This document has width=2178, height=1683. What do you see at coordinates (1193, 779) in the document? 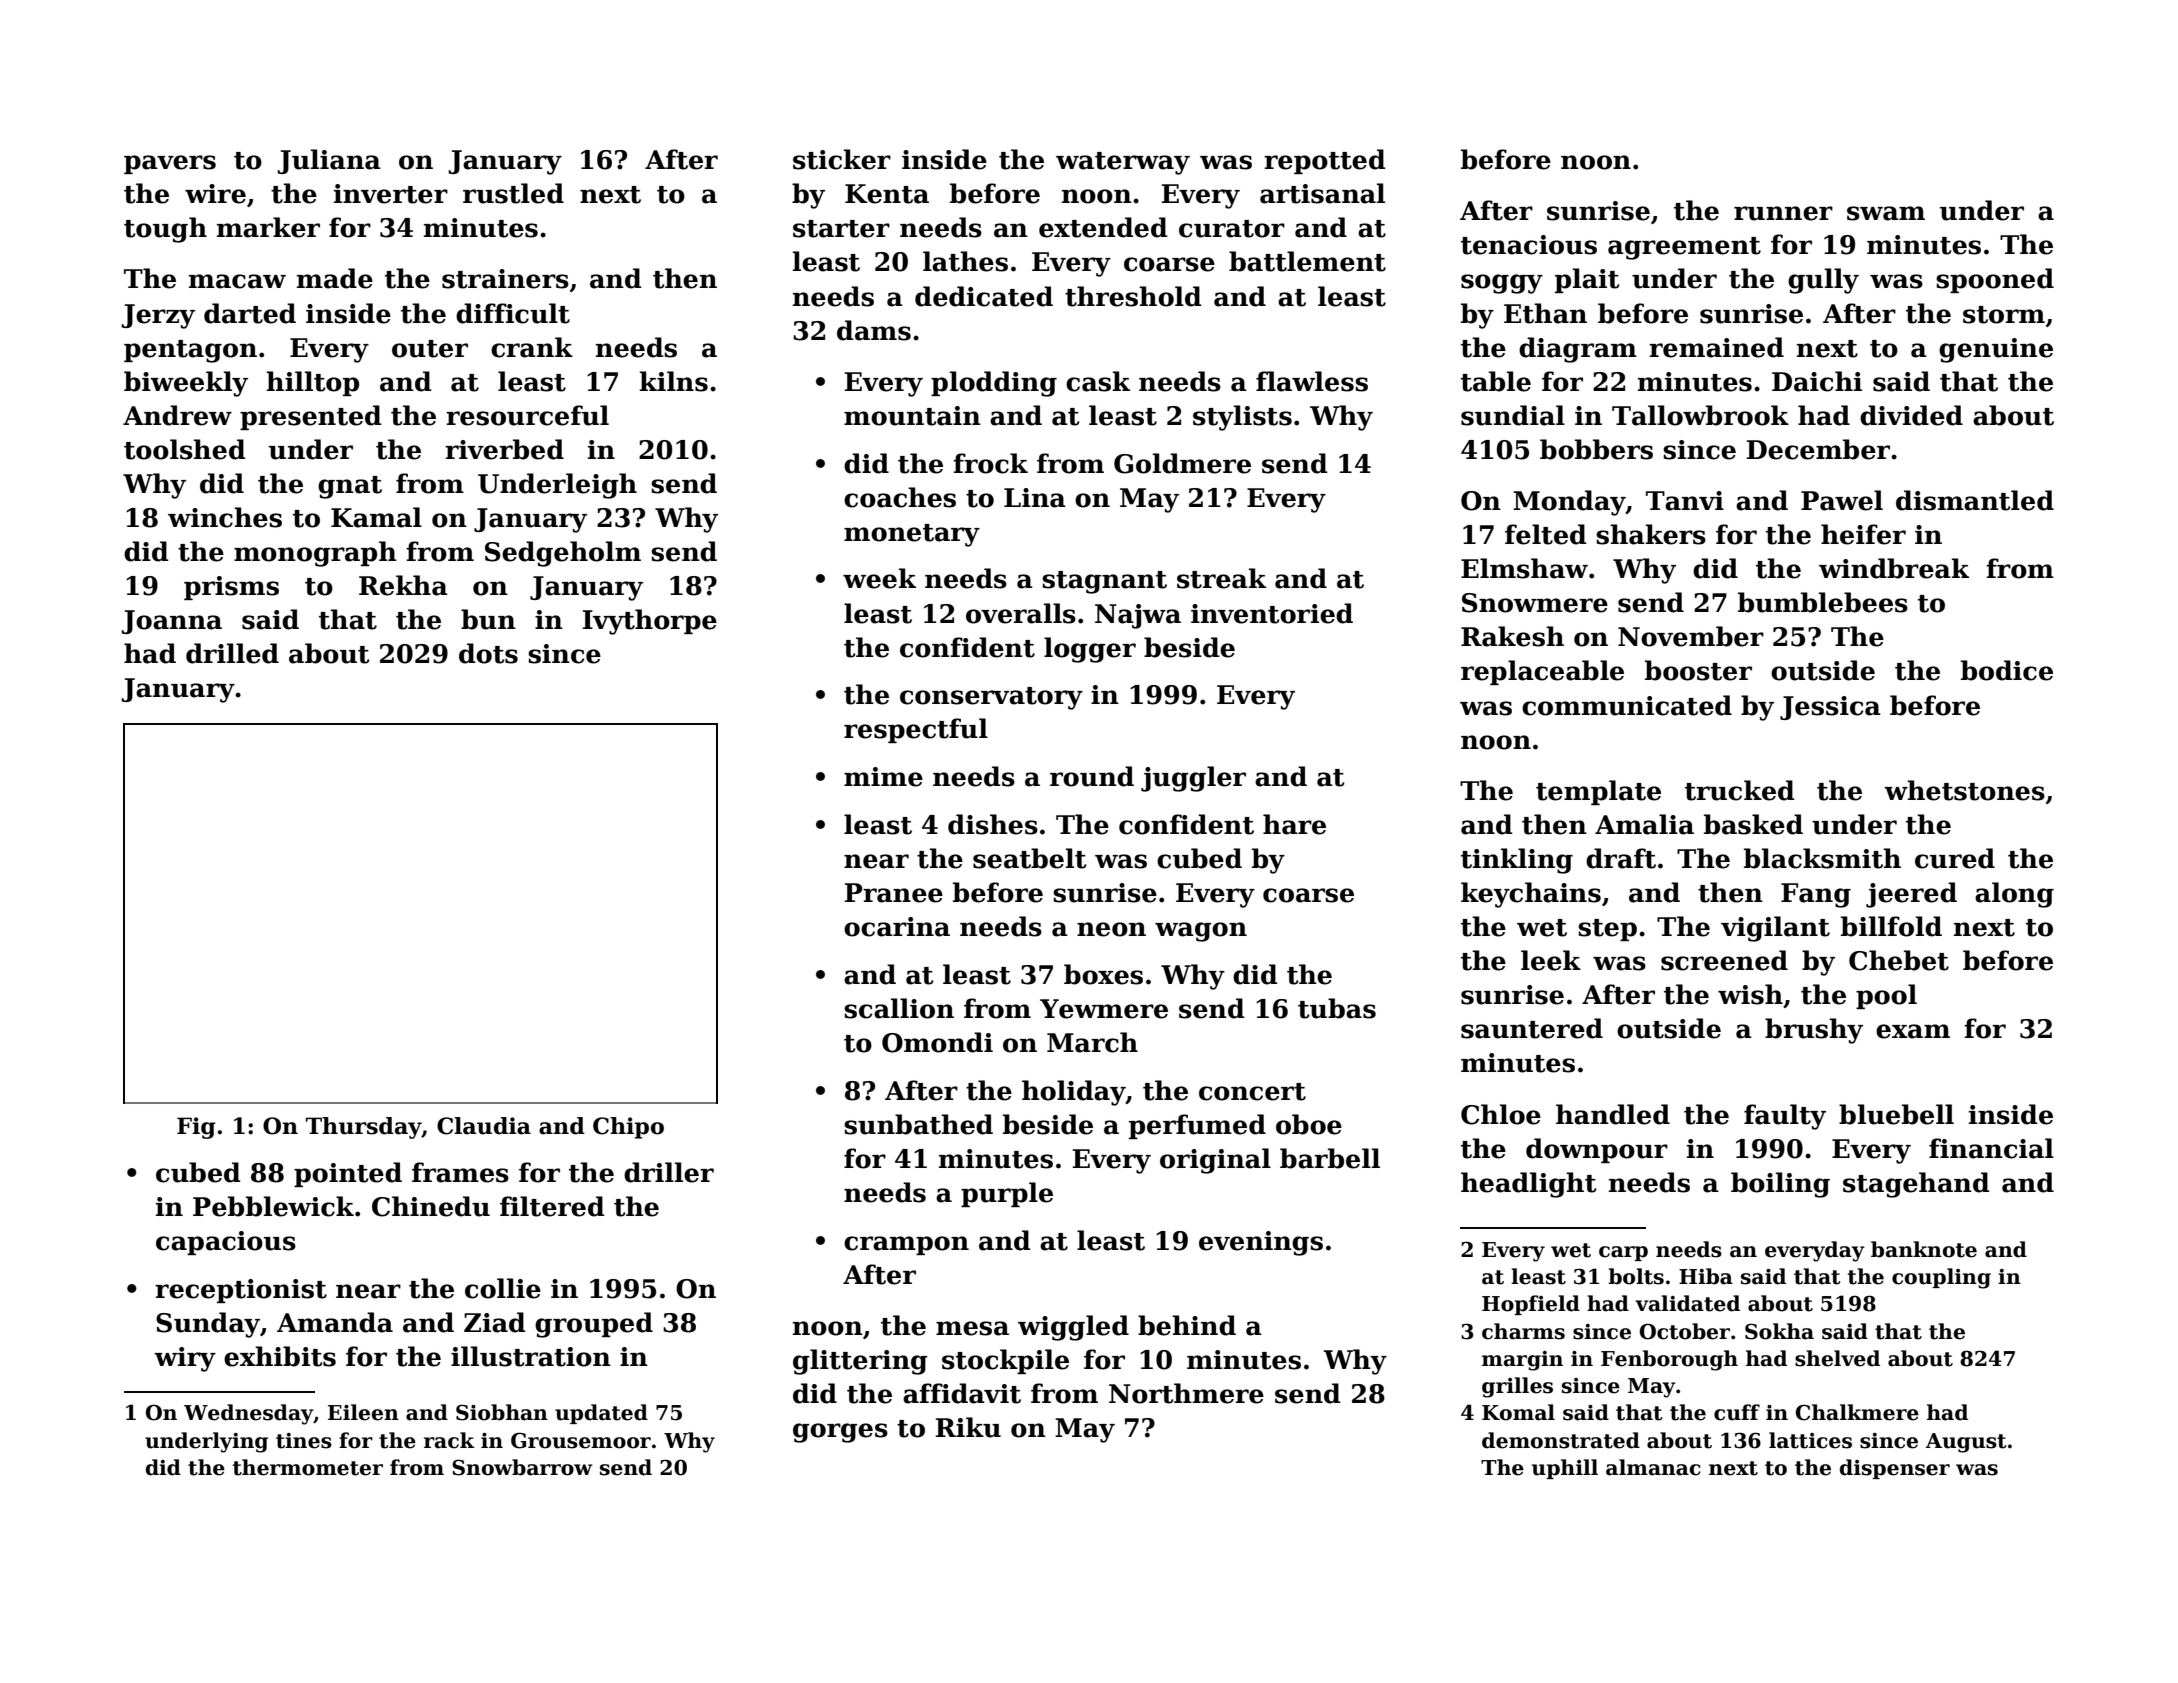
I see `juggler` at bounding box center [1193, 779].
